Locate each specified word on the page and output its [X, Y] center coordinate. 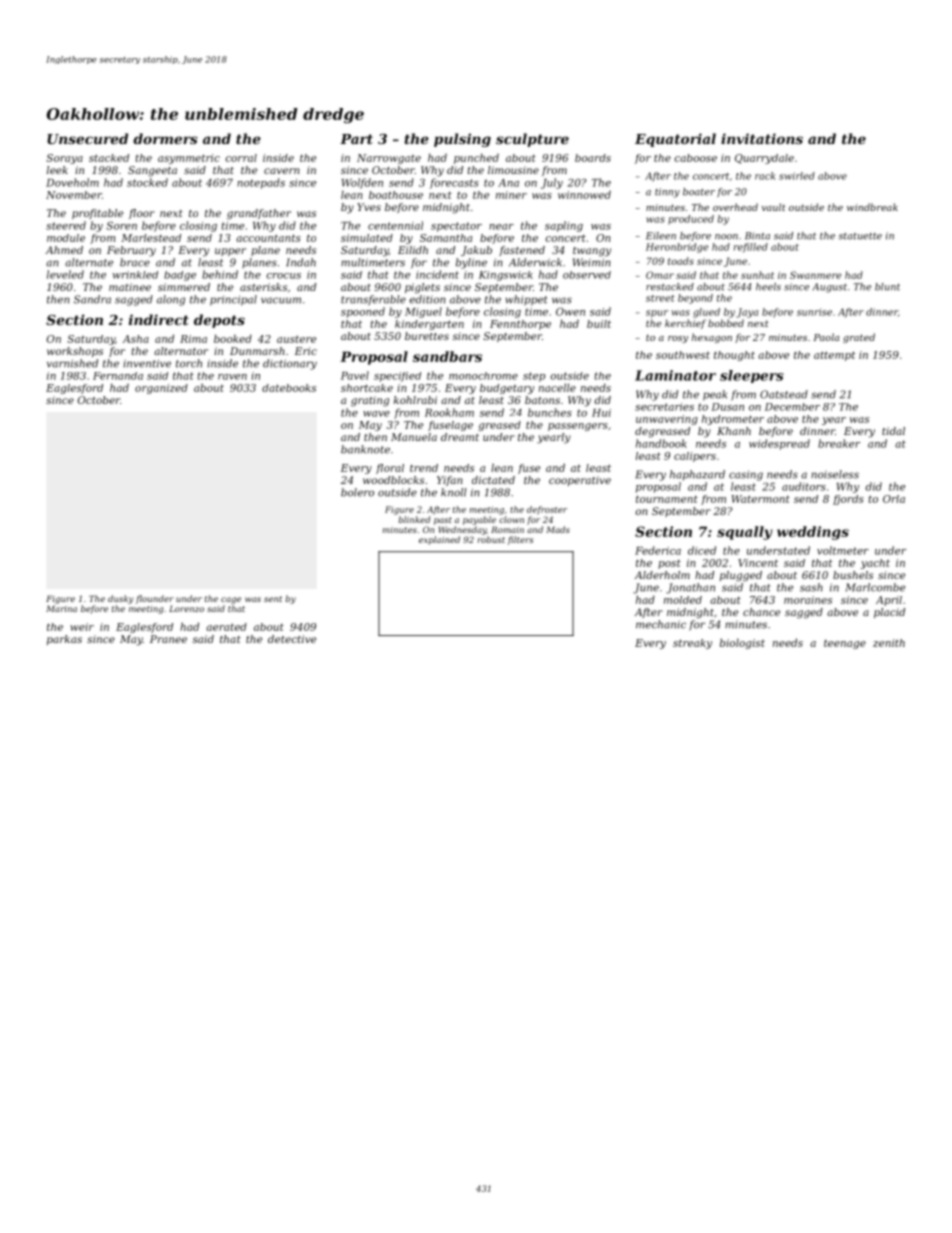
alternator [181, 351]
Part [356, 139]
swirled [797, 176]
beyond [695, 299]
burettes [427, 336]
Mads [558, 529]
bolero [357, 492]
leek [57, 170]
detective [292, 639]
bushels [853, 575]
